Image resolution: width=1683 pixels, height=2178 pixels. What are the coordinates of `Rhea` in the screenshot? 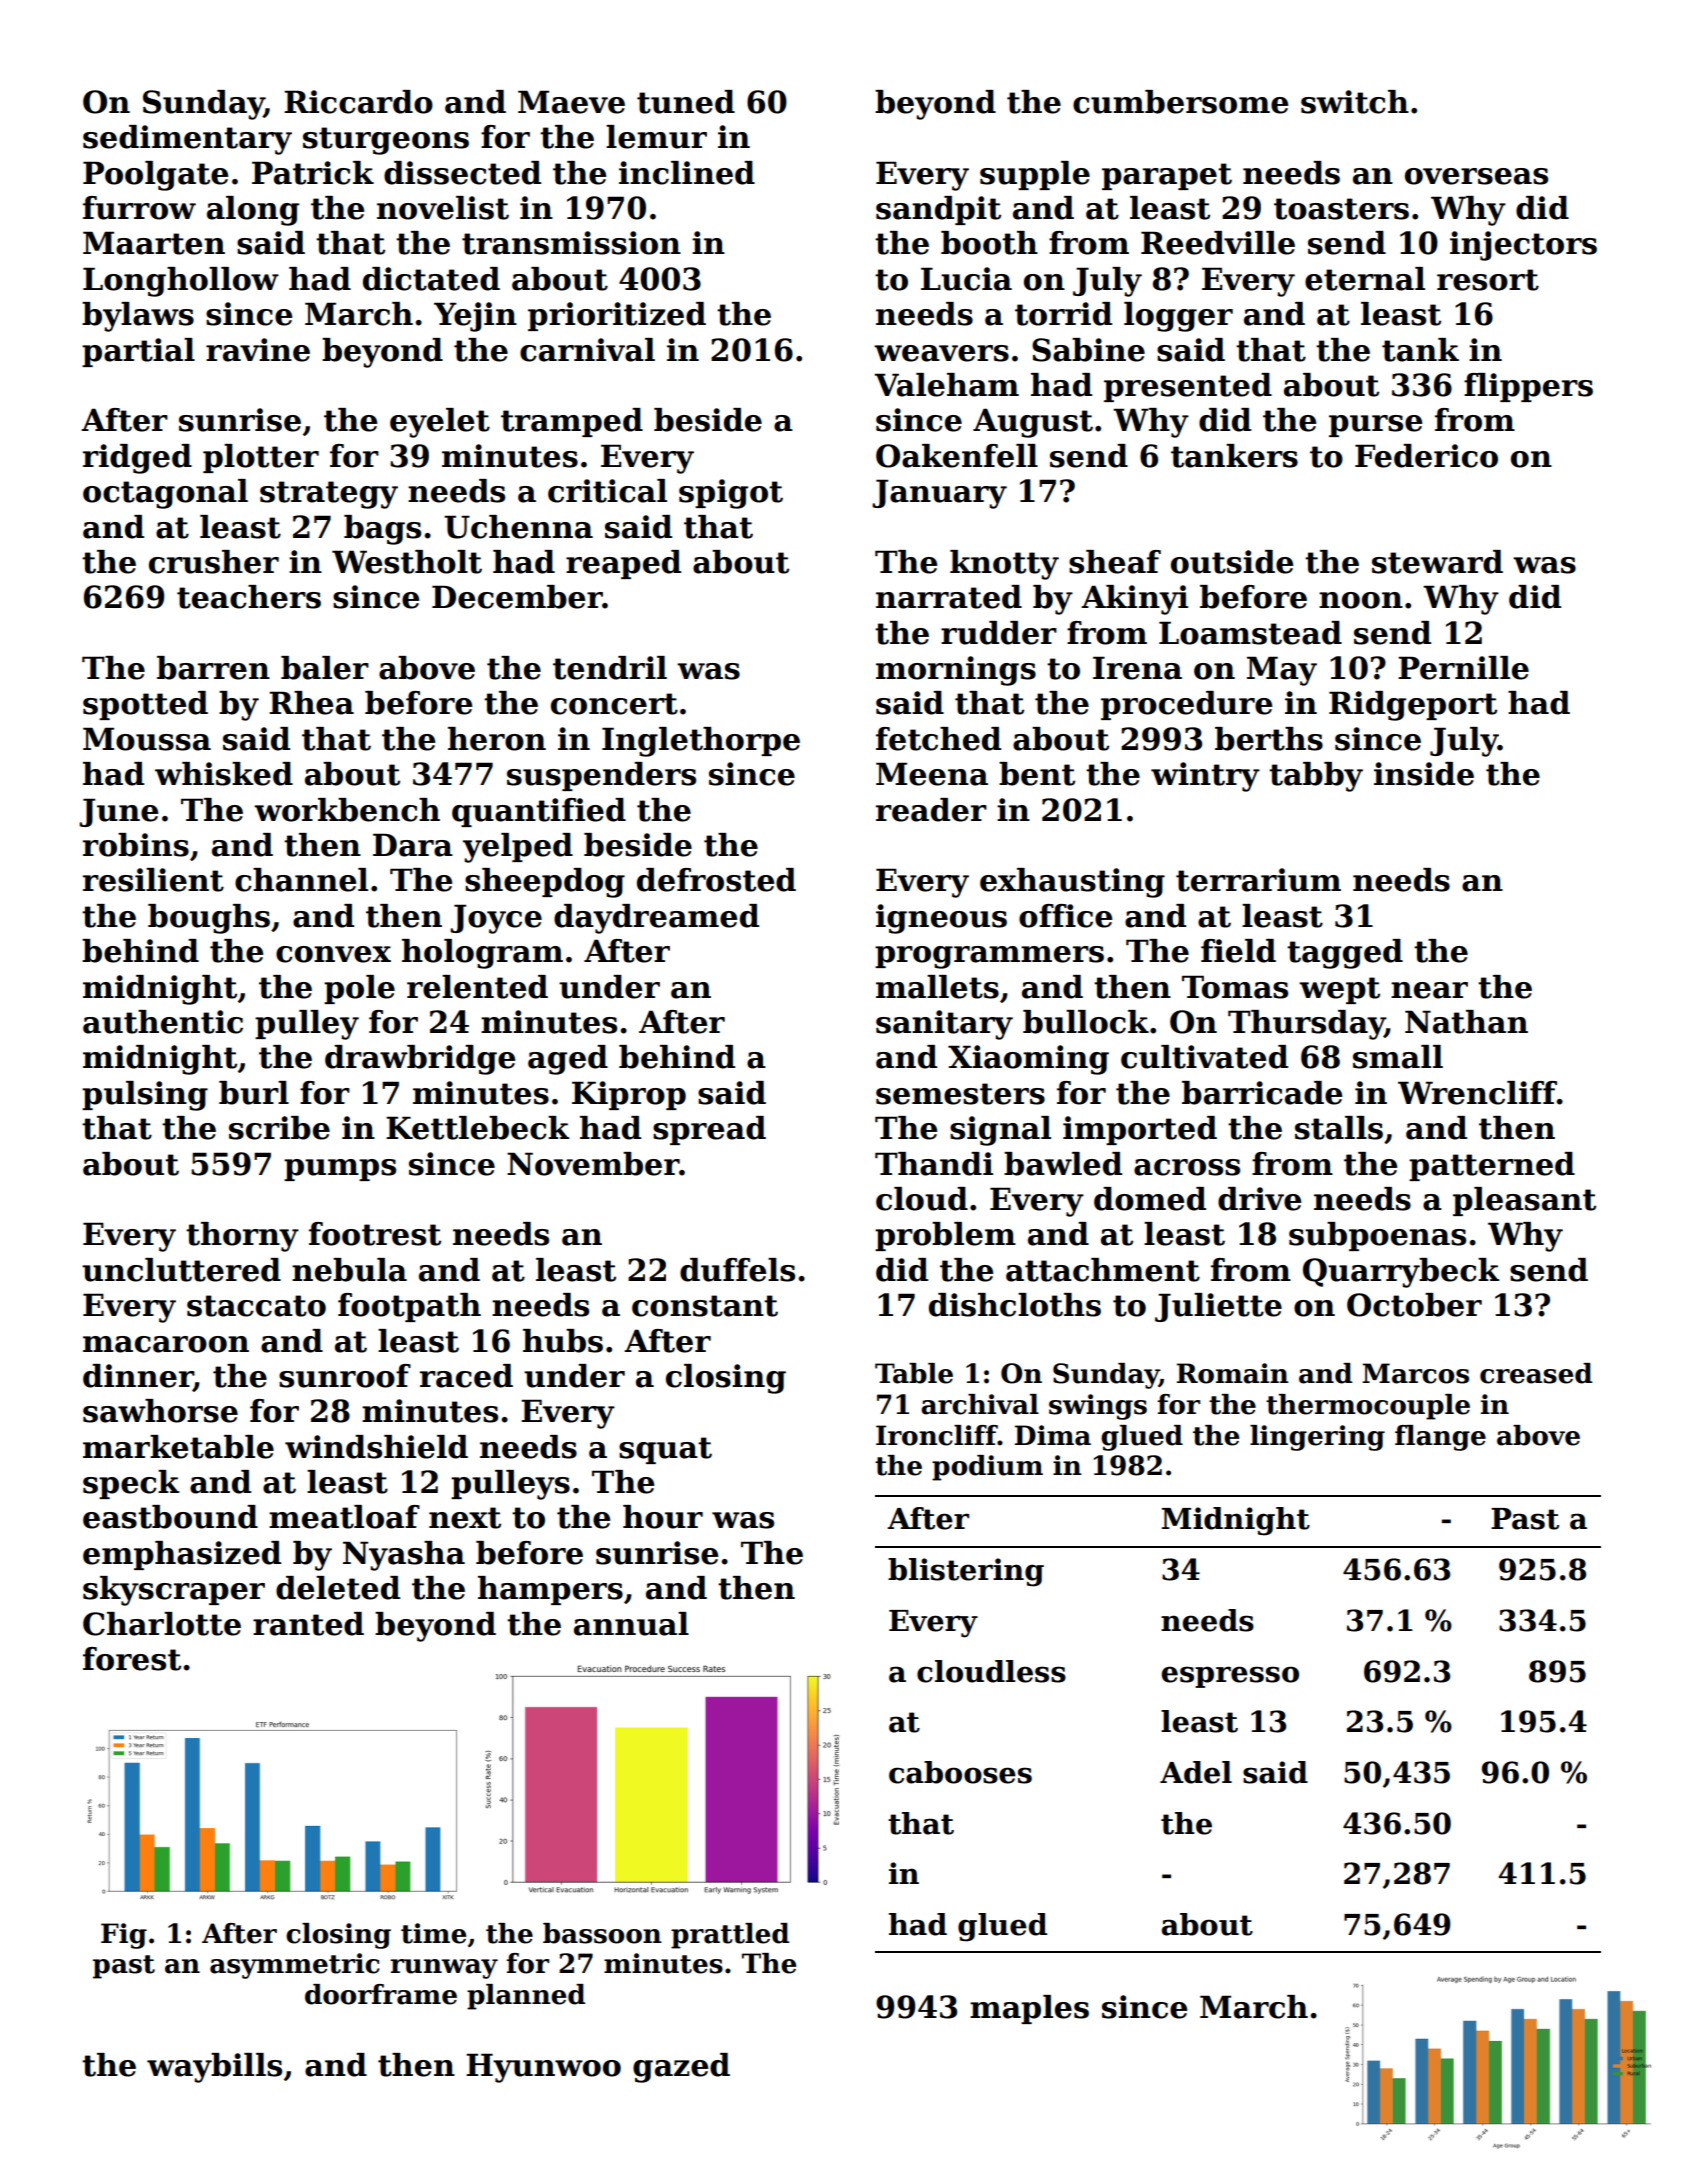 It's located at (311, 703).
